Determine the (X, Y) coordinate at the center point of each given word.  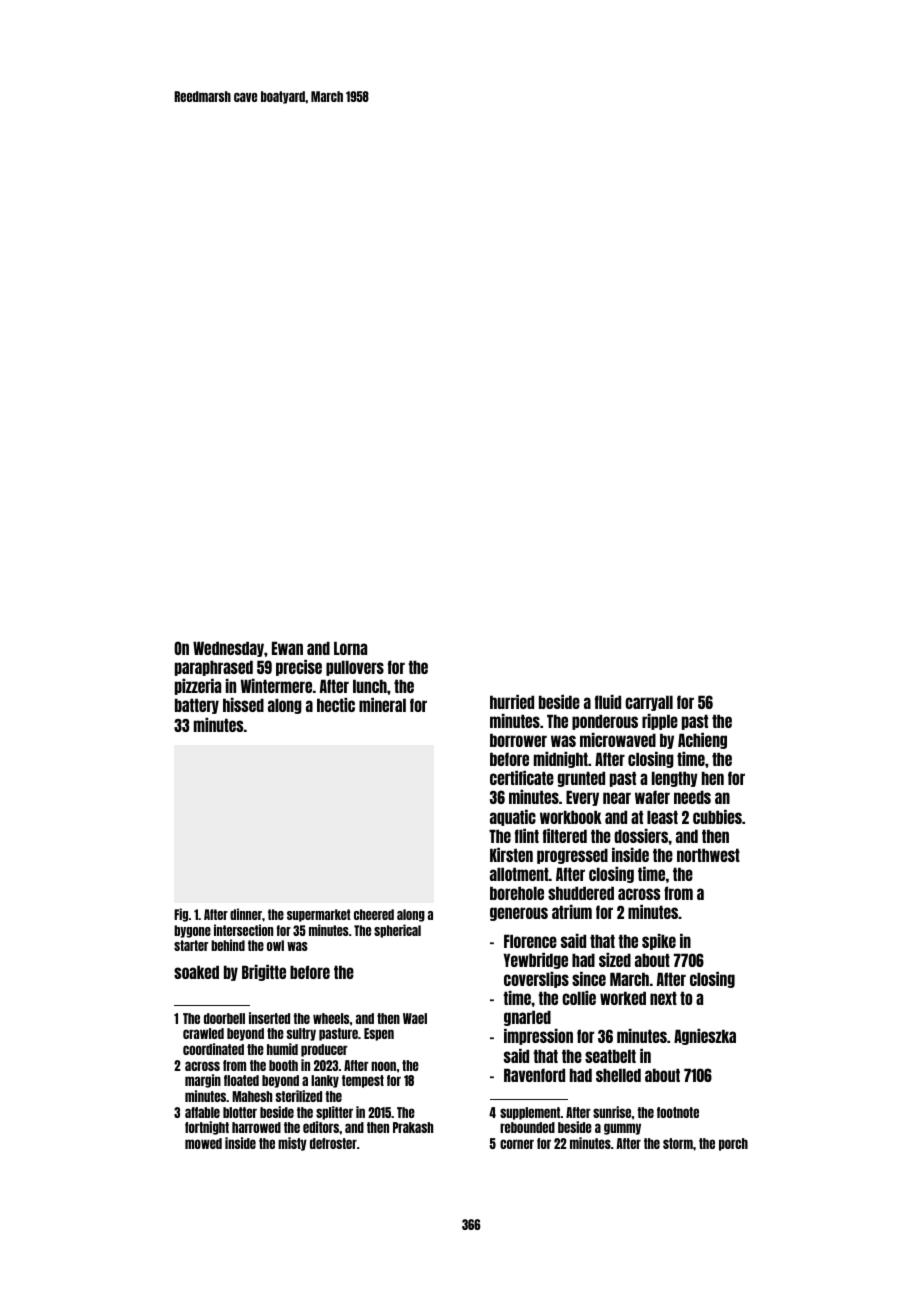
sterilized (299, 1096)
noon (383, 1066)
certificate (522, 778)
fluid (608, 702)
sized (615, 960)
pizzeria (198, 687)
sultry (301, 1034)
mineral (382, 705)
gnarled (527, 1018)
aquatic (513, 818)
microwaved (618, 740)
